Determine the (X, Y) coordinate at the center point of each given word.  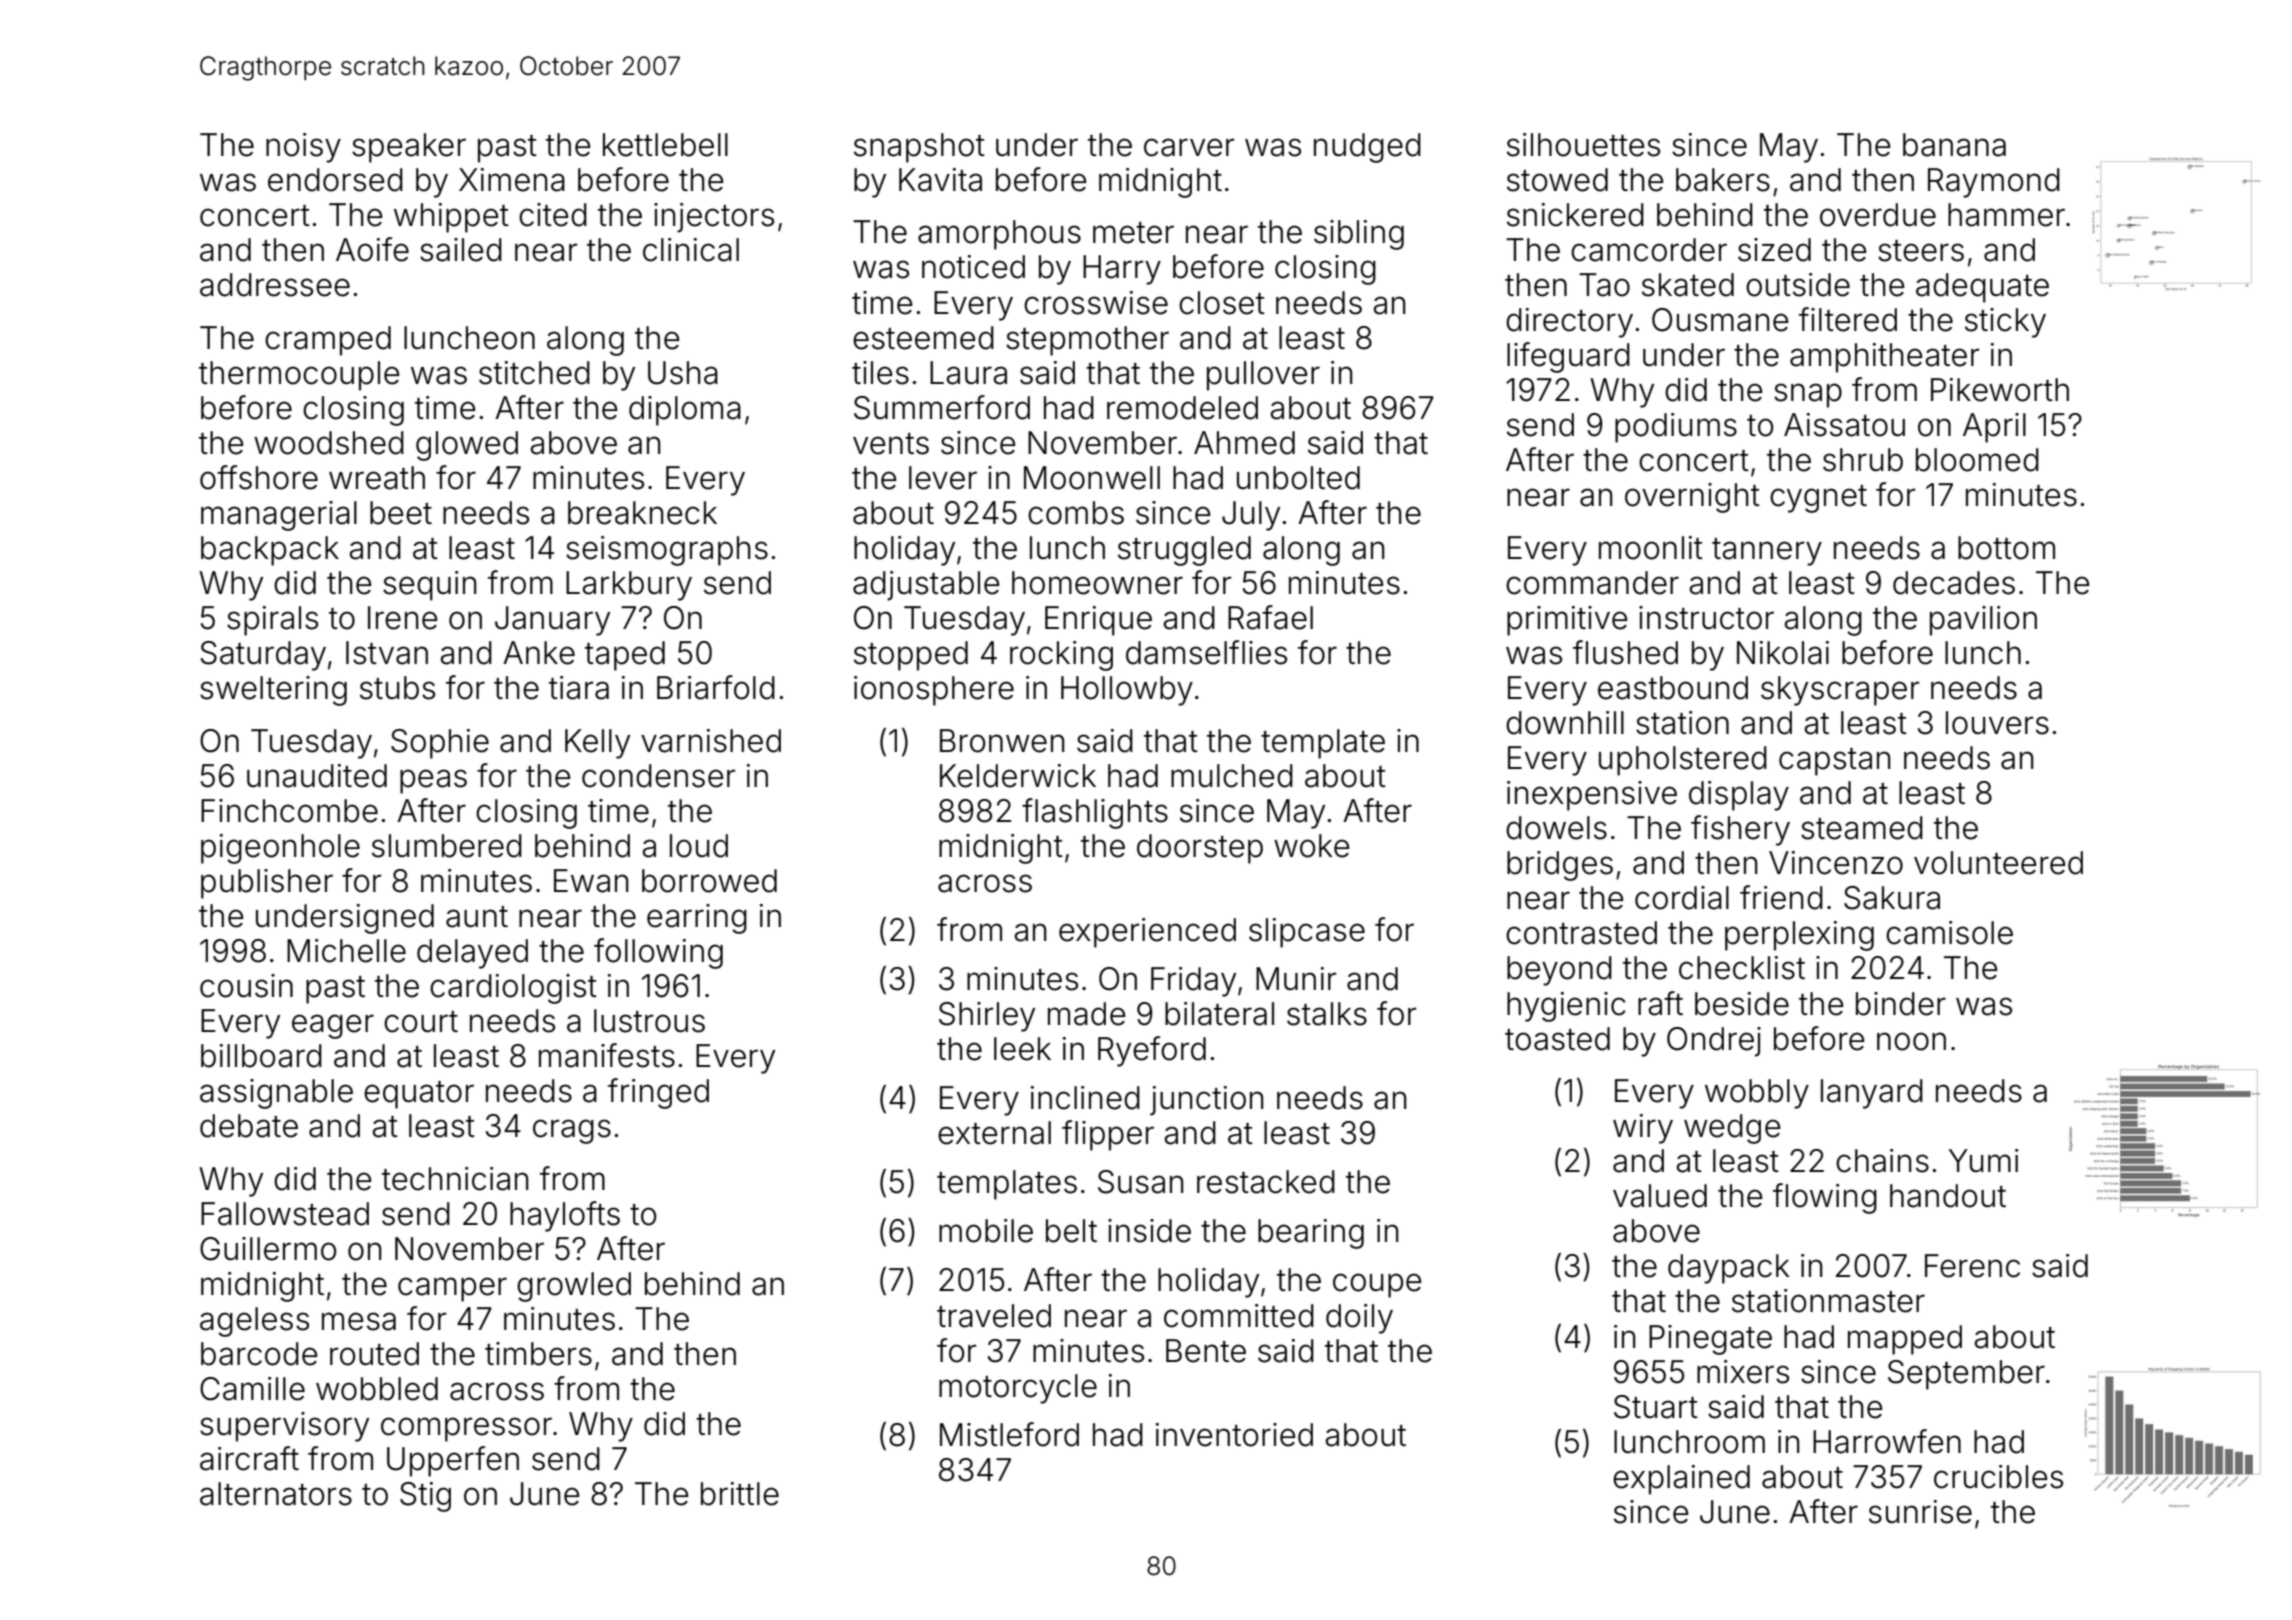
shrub (1863, 460)
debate (249, 1126)
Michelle (346, 951)
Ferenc (1972, 1266)
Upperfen (453, 1461)
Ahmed (1244, 443)
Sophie (440, 744)
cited (553, 215)
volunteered (1998, 863)
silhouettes (1583, 145)
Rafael (1270, 617)
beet (401, 513)
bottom (2006, 548)
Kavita (940, 180)
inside (1149, 1231)
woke (1312, 846)
